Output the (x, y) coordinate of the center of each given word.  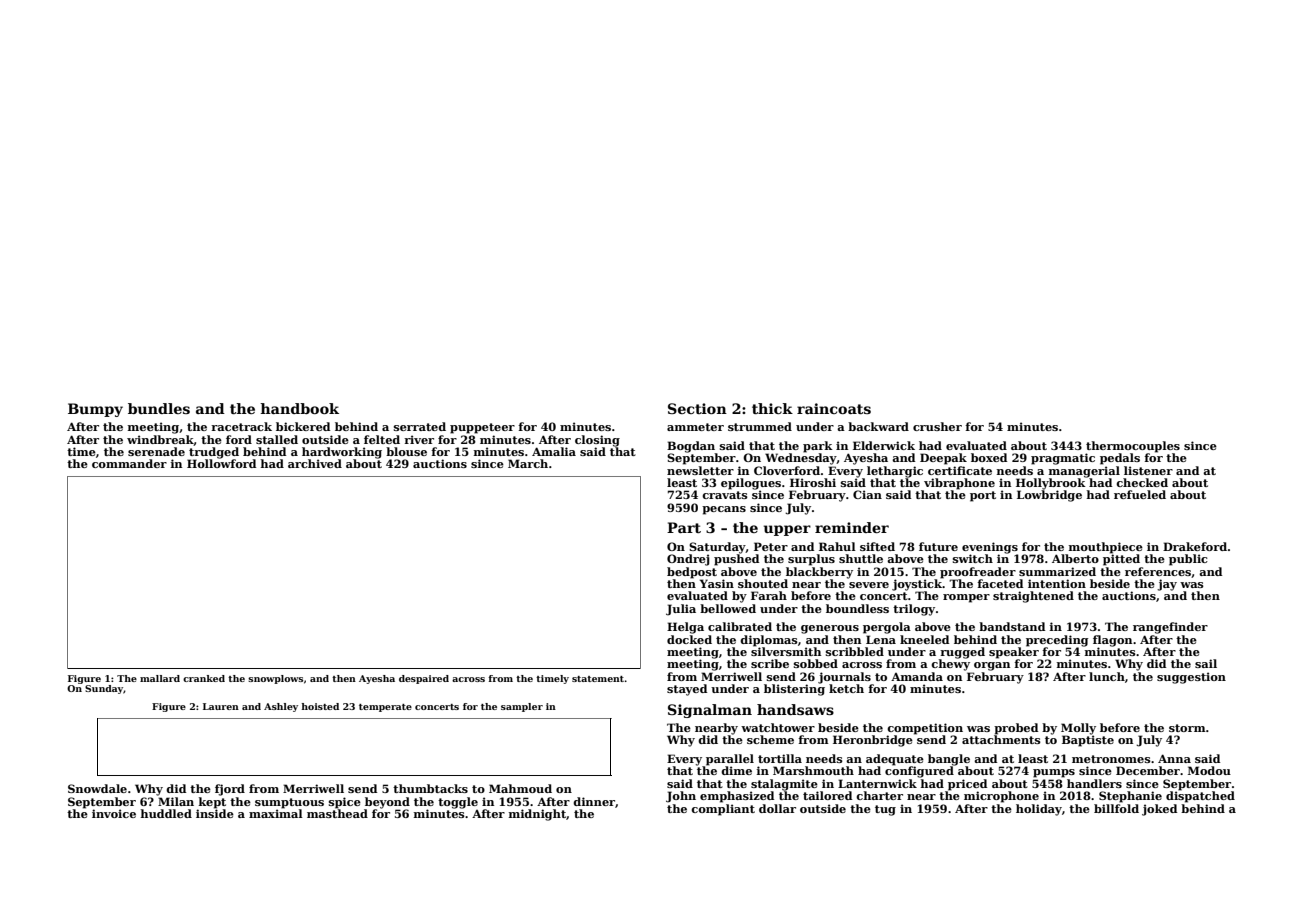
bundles (159, 408)
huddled (166, 813)
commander (129, 463)
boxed (989, 457)
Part (684, 527)
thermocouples (1133, 447)
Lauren (221, 706)
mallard (160, 678)
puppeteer (482, 428)
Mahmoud (520, 788)
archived (315, 463)
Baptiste (1088, 741)
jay (1167, 585)
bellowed (728, 608)
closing (597, 441)
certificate (960, 470)
